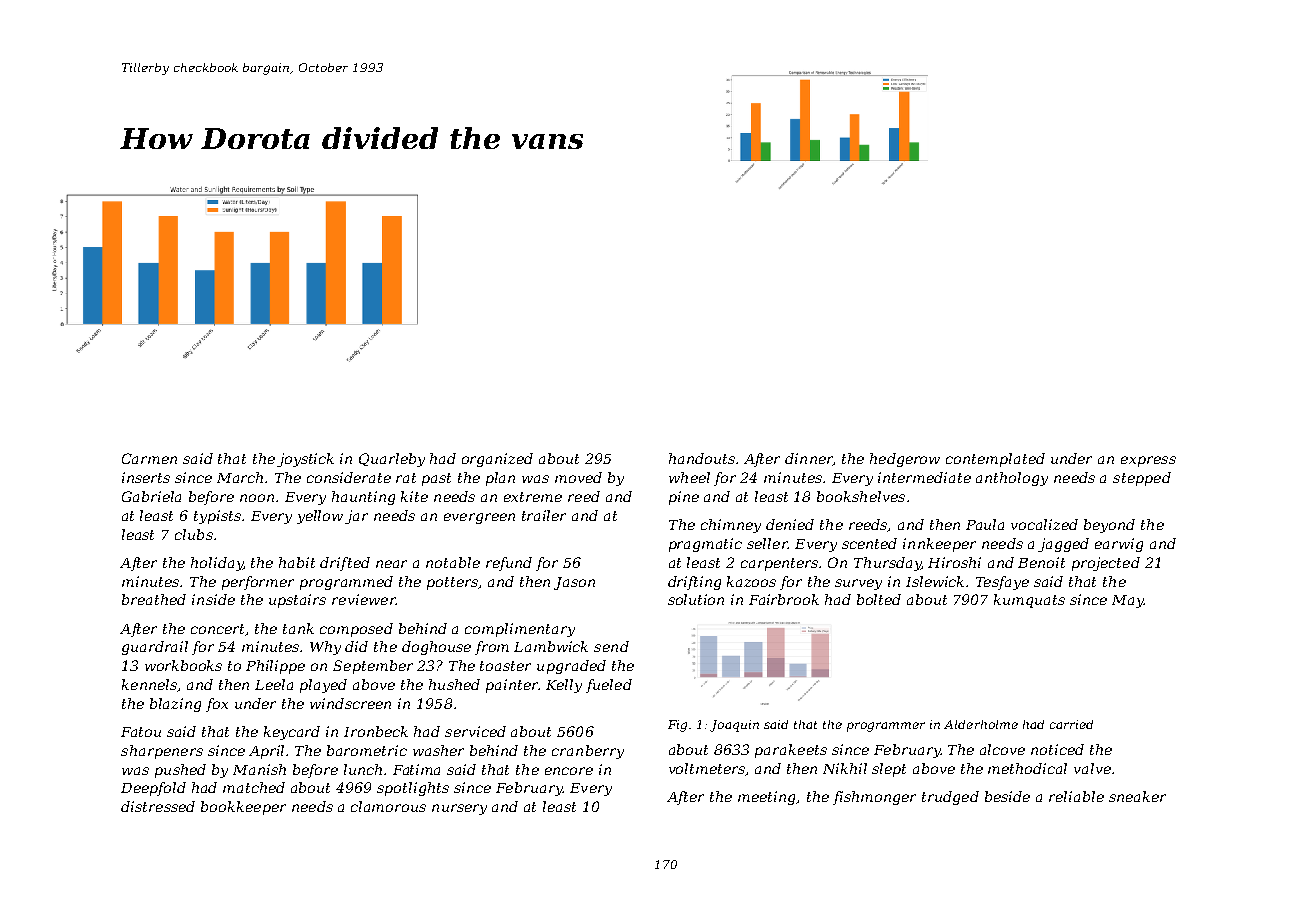 This image has height=924, width=1308. What do you see at coordinates (346, 583) in the image?
I see `programmed` at bounding box center [346, 583].
